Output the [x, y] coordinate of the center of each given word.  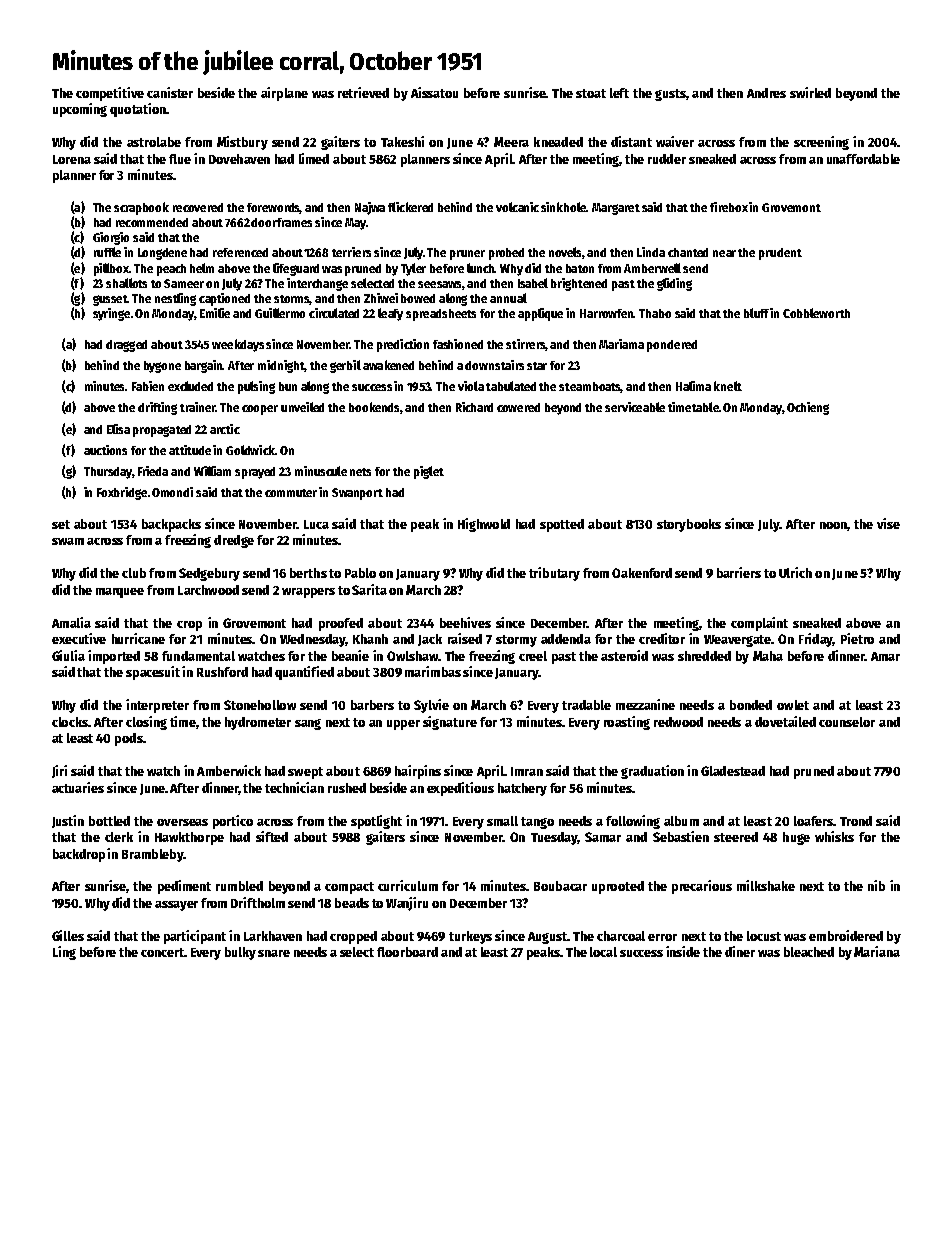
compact [349, 888]
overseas [182, 822]
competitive [110, 94]
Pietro [857, 638]
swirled [810, 92]
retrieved [363, 92]
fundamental [198, 656]
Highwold [484, 525]
